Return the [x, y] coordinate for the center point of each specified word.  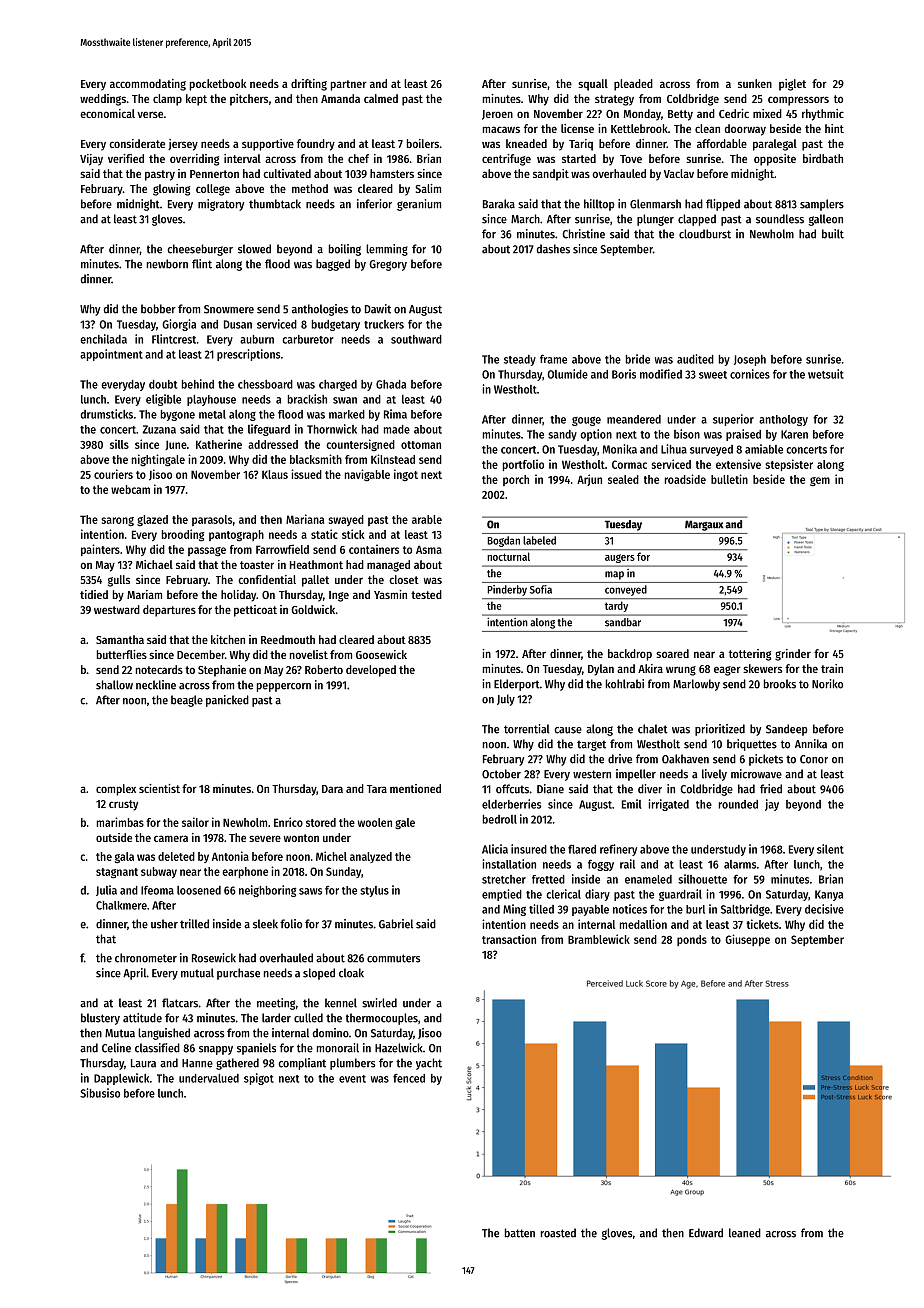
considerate [137, 143]
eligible [163, 400]
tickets [762, 924]
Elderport [517, 685]
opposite [775, 160]
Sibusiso [100, 1093]
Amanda [340, 98]
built [833, 234]
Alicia [495, 849]
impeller [636, 775]
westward [117, 609]
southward [416, 339]
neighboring [267, 891]
